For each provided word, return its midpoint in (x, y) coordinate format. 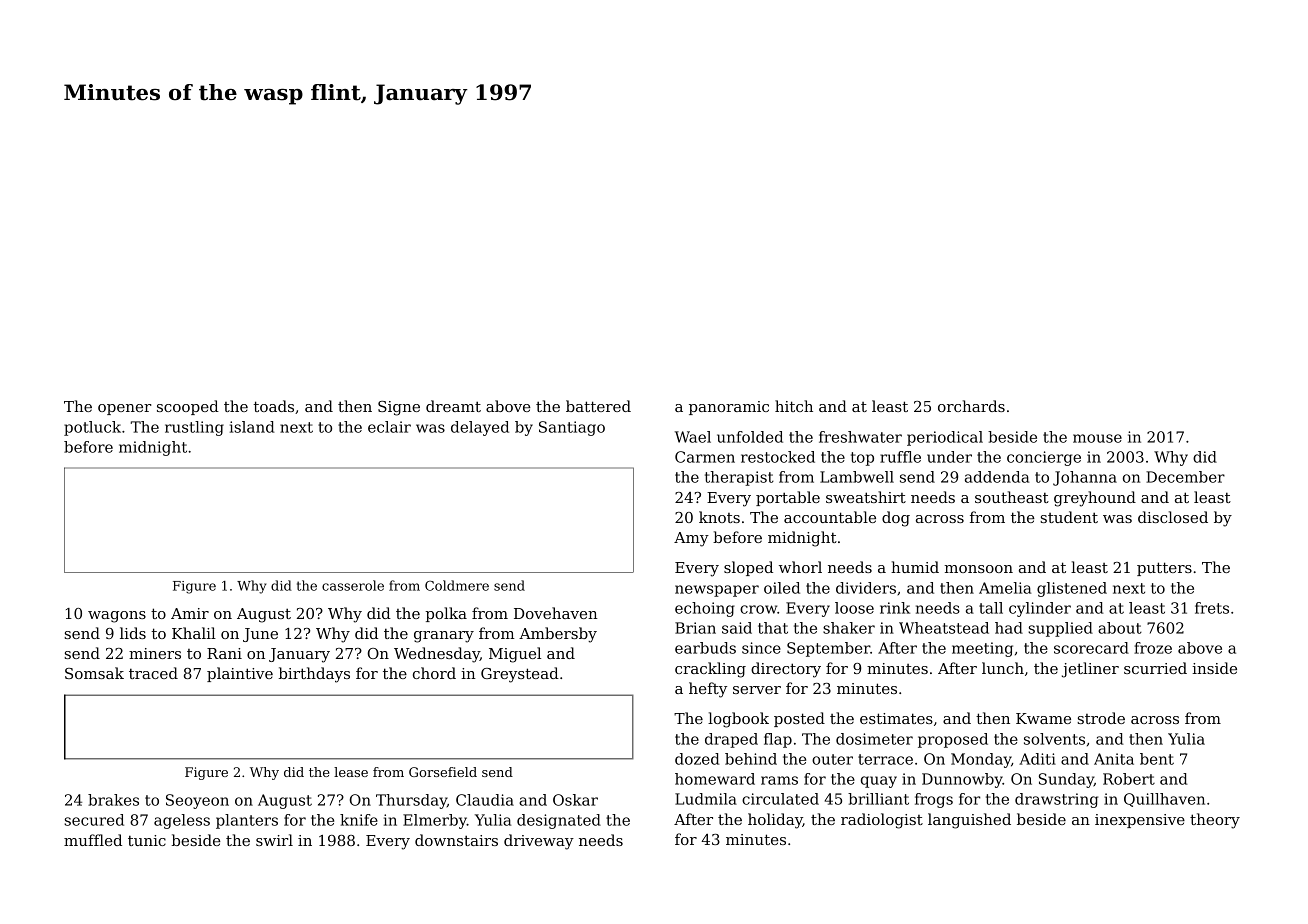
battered (598, 406)
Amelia (1005, 588)
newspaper (717, 591)
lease (351, 772)
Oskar (575, 800)
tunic (147, 840)
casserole (353, 585)
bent (1157, 759)
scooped (188, 407)
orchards (971, 406)
